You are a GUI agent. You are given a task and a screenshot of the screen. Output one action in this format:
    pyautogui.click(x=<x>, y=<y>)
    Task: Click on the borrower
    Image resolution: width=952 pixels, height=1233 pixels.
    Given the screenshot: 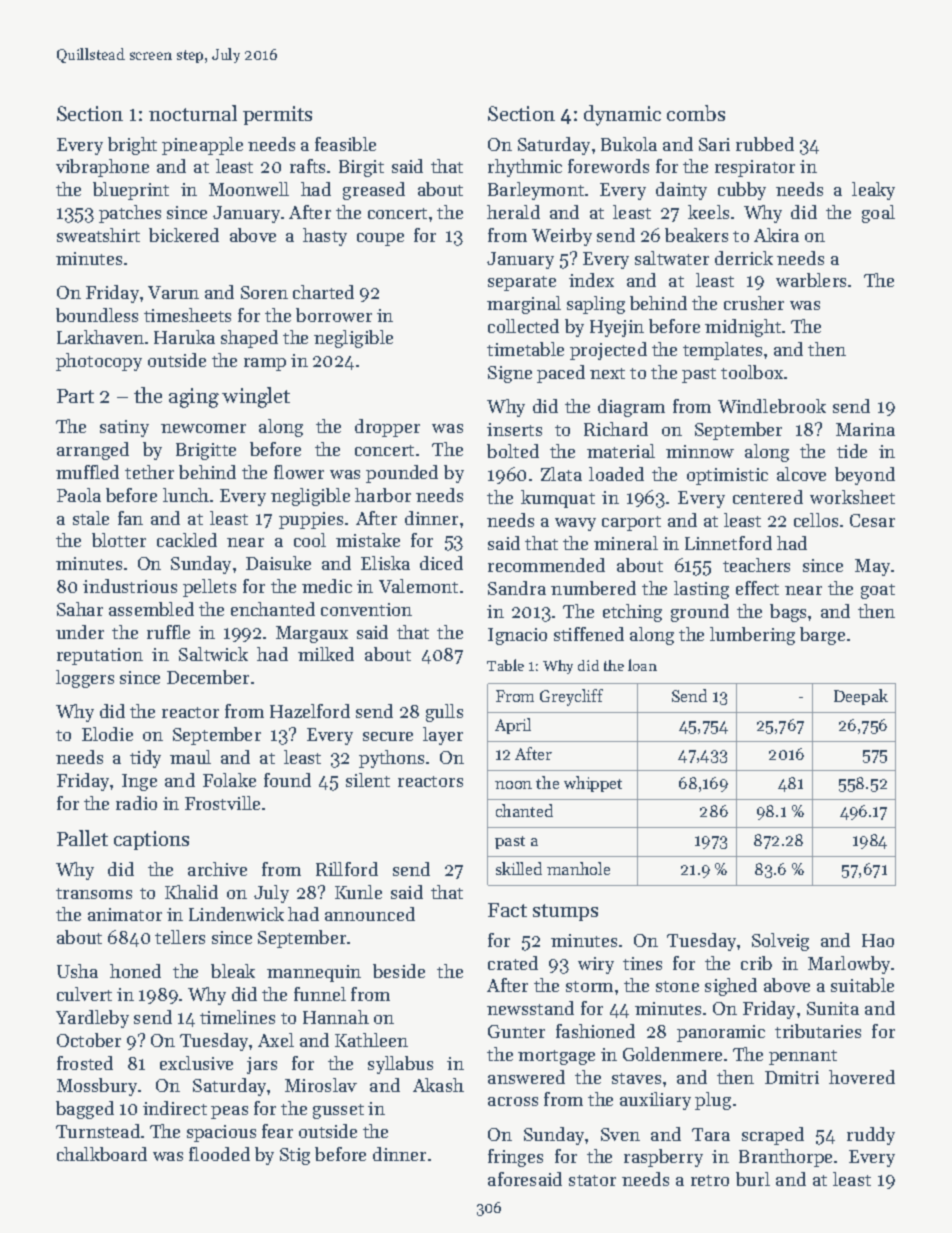 What is the action you would take?
    pyautogui.click(x=334, y=315)
